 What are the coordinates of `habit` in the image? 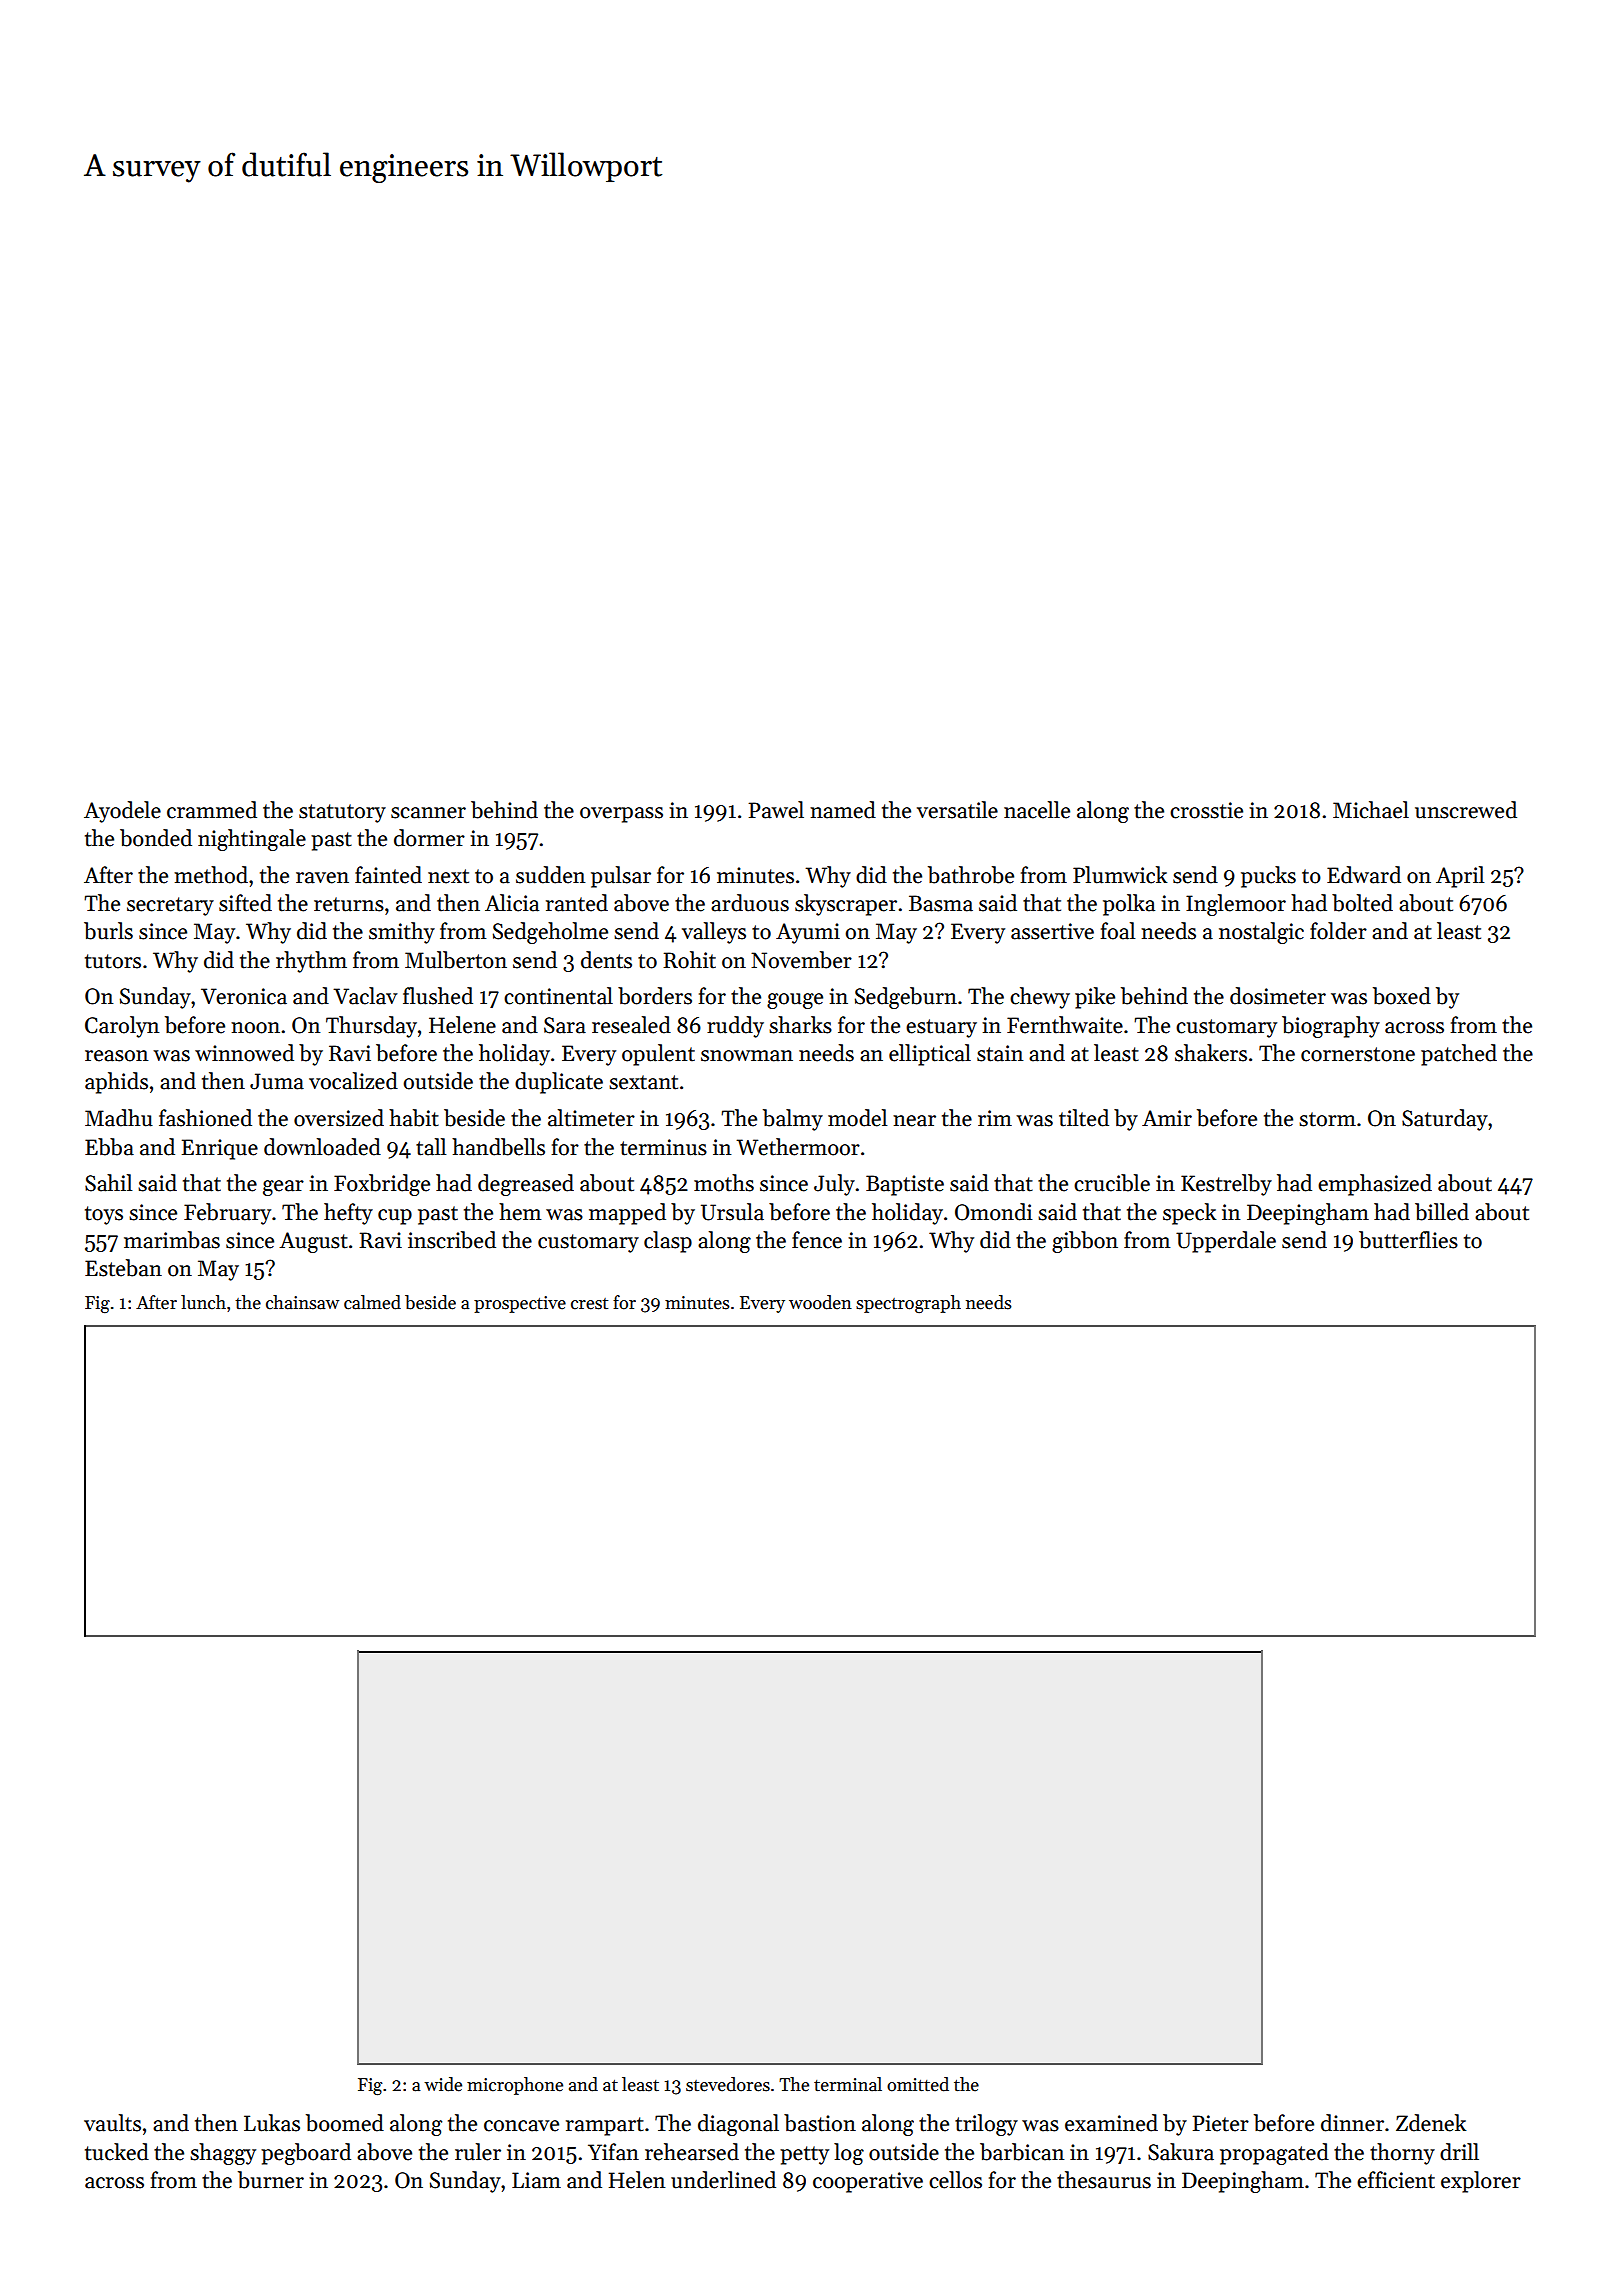 It's located at (414, 1118).
